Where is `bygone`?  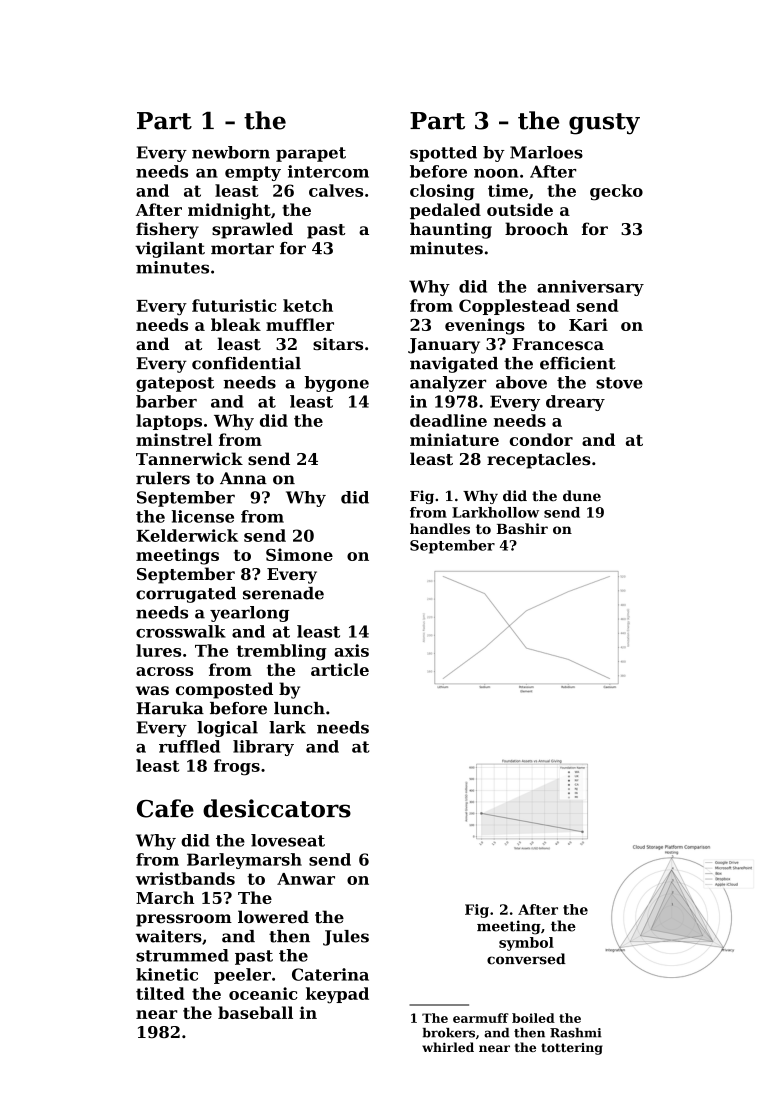
bygone is located at coordinates (337, 384).
